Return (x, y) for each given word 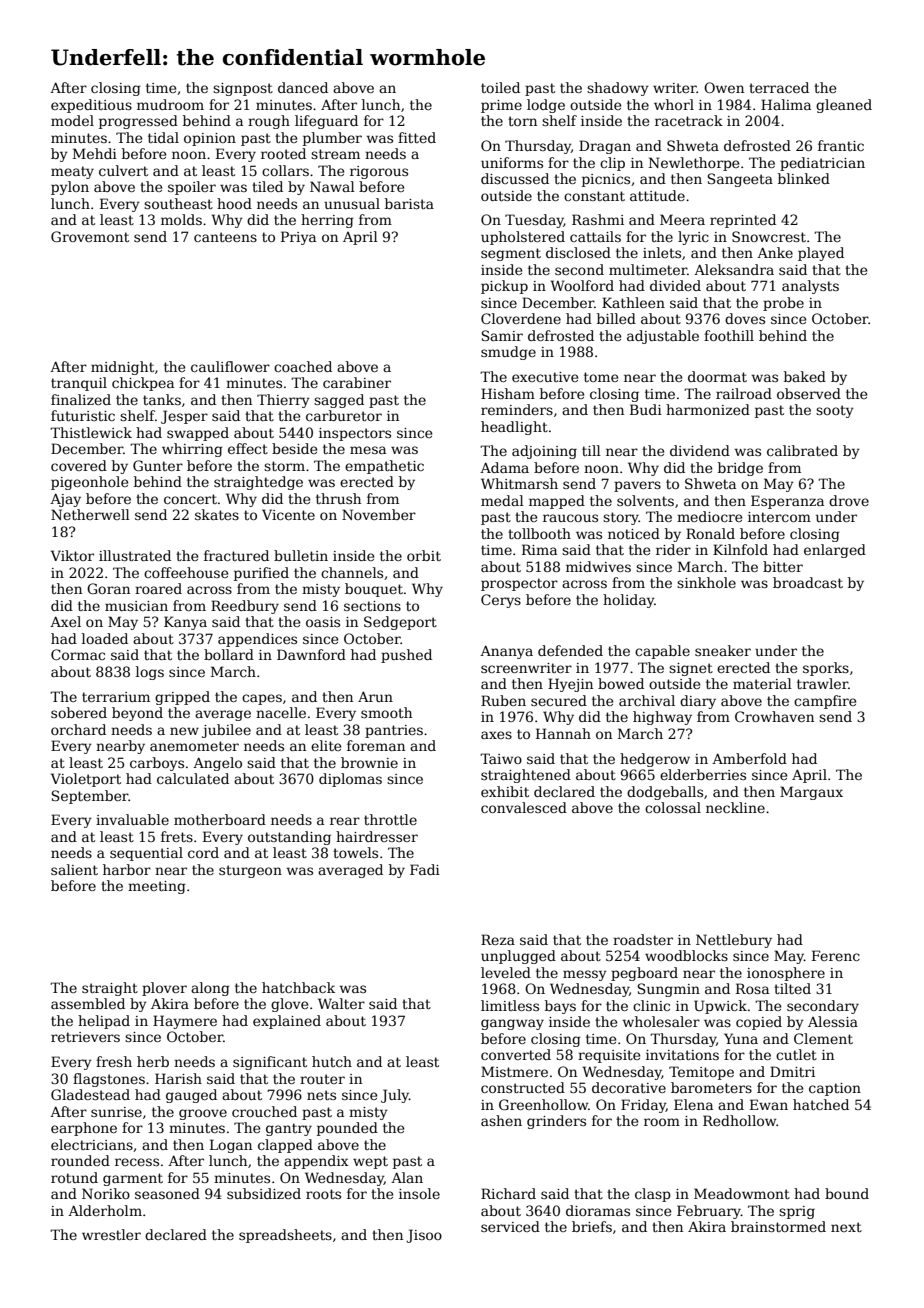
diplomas (350, 780)
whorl (674, 104)
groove (203, 1114)
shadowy (618, 89)
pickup (504, 287)
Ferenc (836, 955)
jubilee (226, 731)
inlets (662, 252)
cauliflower (230, 366)
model (72, 120)
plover (164, 989)
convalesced (524, 807)
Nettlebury (734, 941)
